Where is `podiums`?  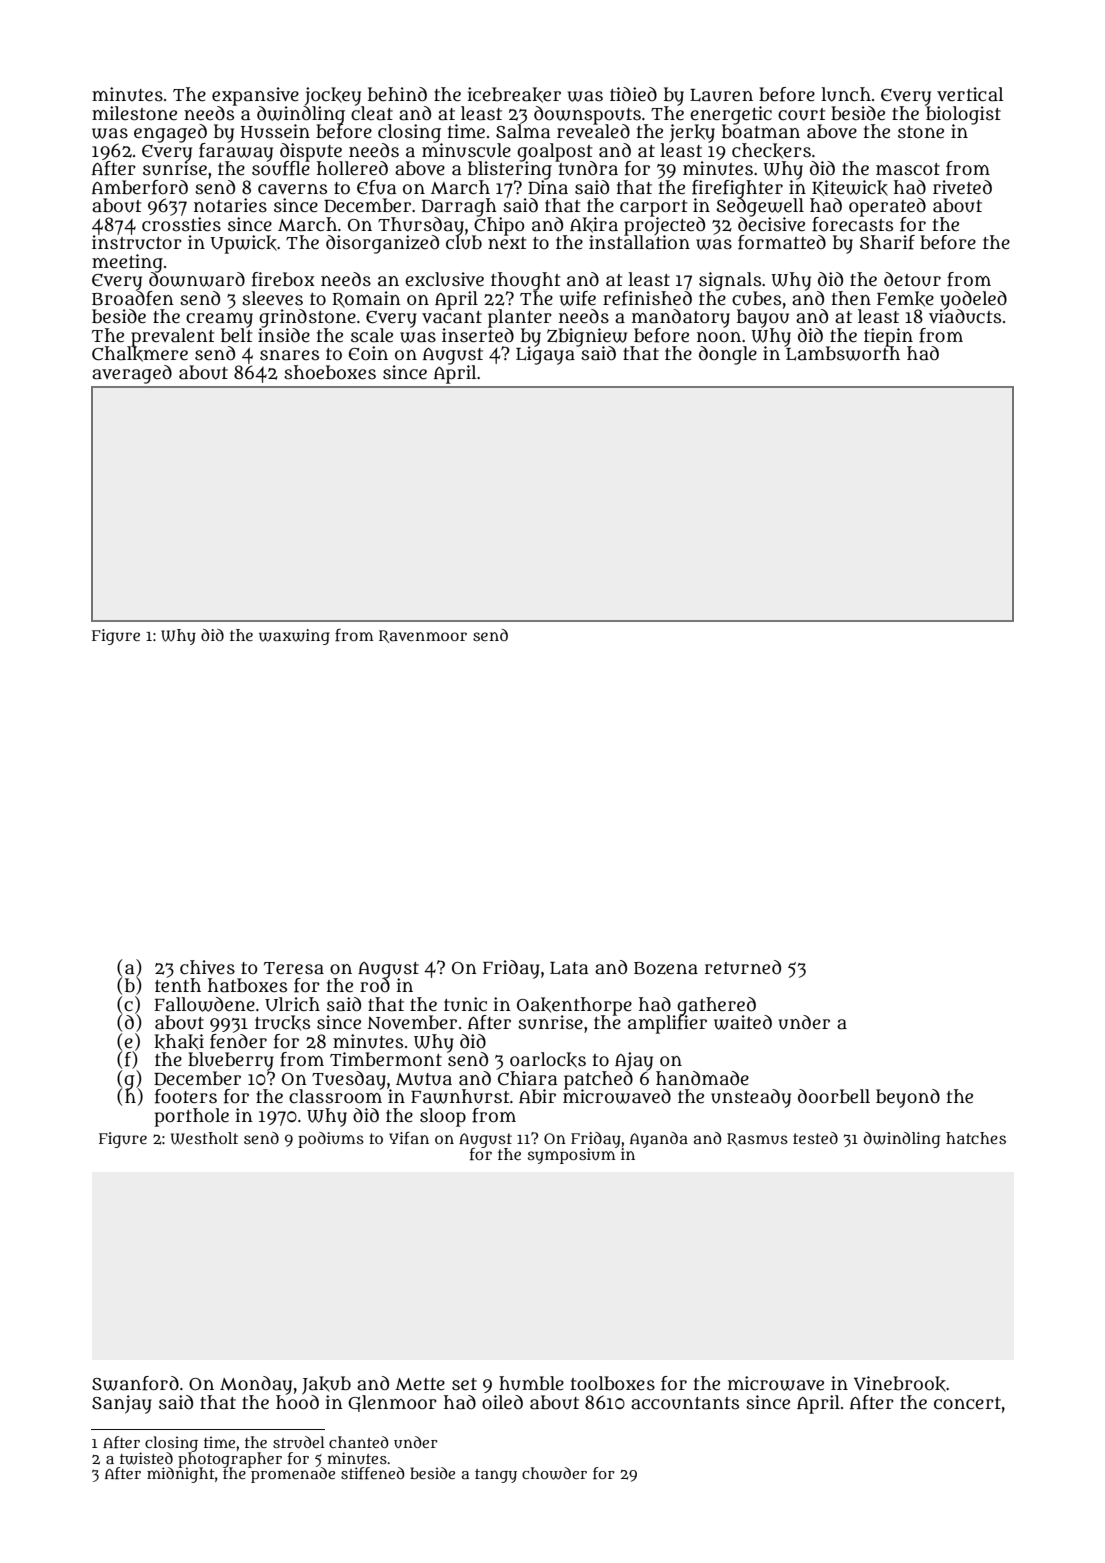
podiums is located at coordinates (331, 1140).
